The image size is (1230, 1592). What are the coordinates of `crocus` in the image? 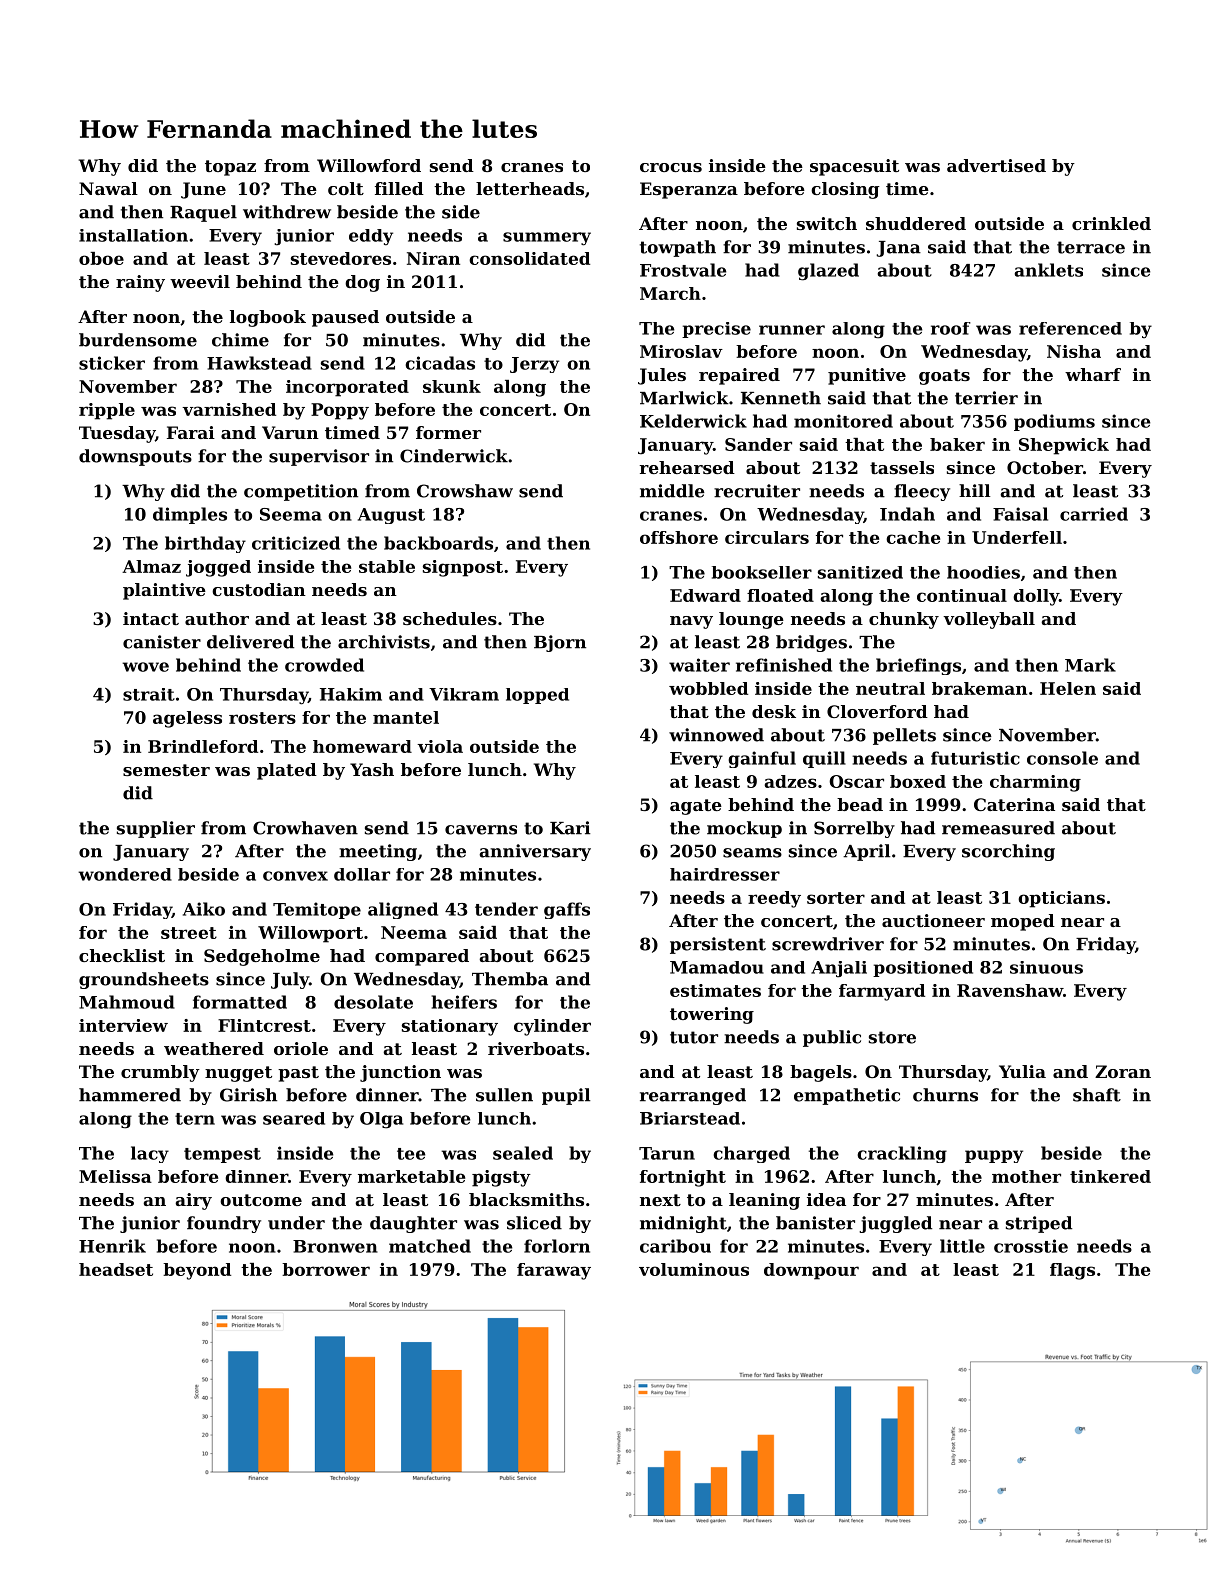 It's located at (671, 167).
